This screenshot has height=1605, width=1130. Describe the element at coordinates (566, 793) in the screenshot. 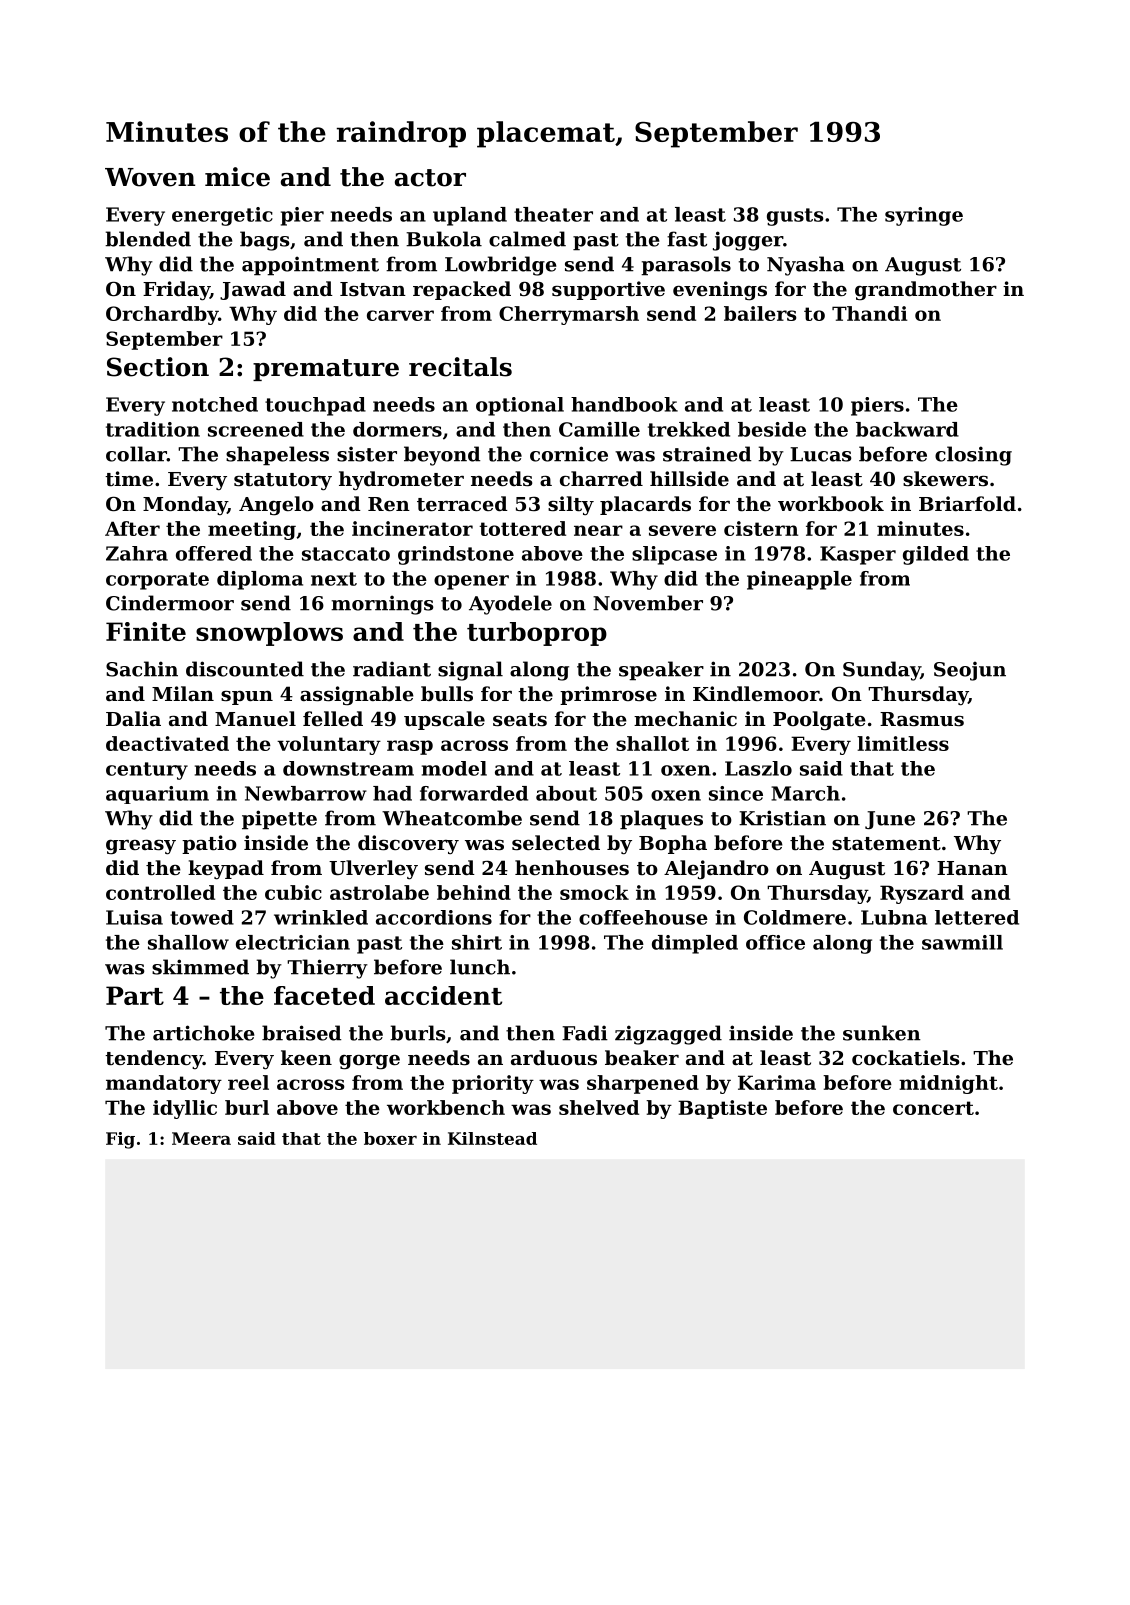

I see `about` at that location.
